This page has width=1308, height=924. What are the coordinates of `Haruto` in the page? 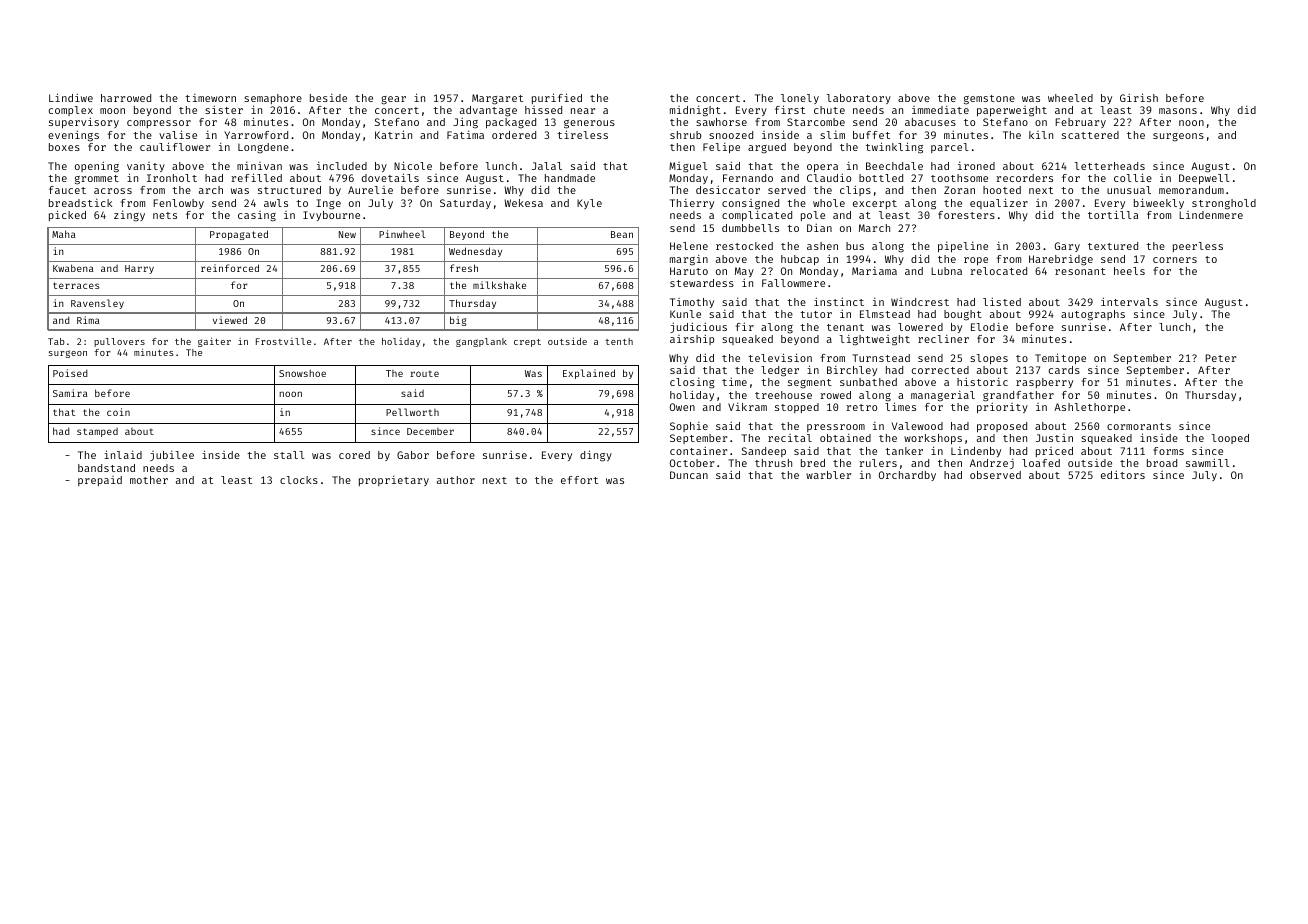 It's located at (689, 271).
